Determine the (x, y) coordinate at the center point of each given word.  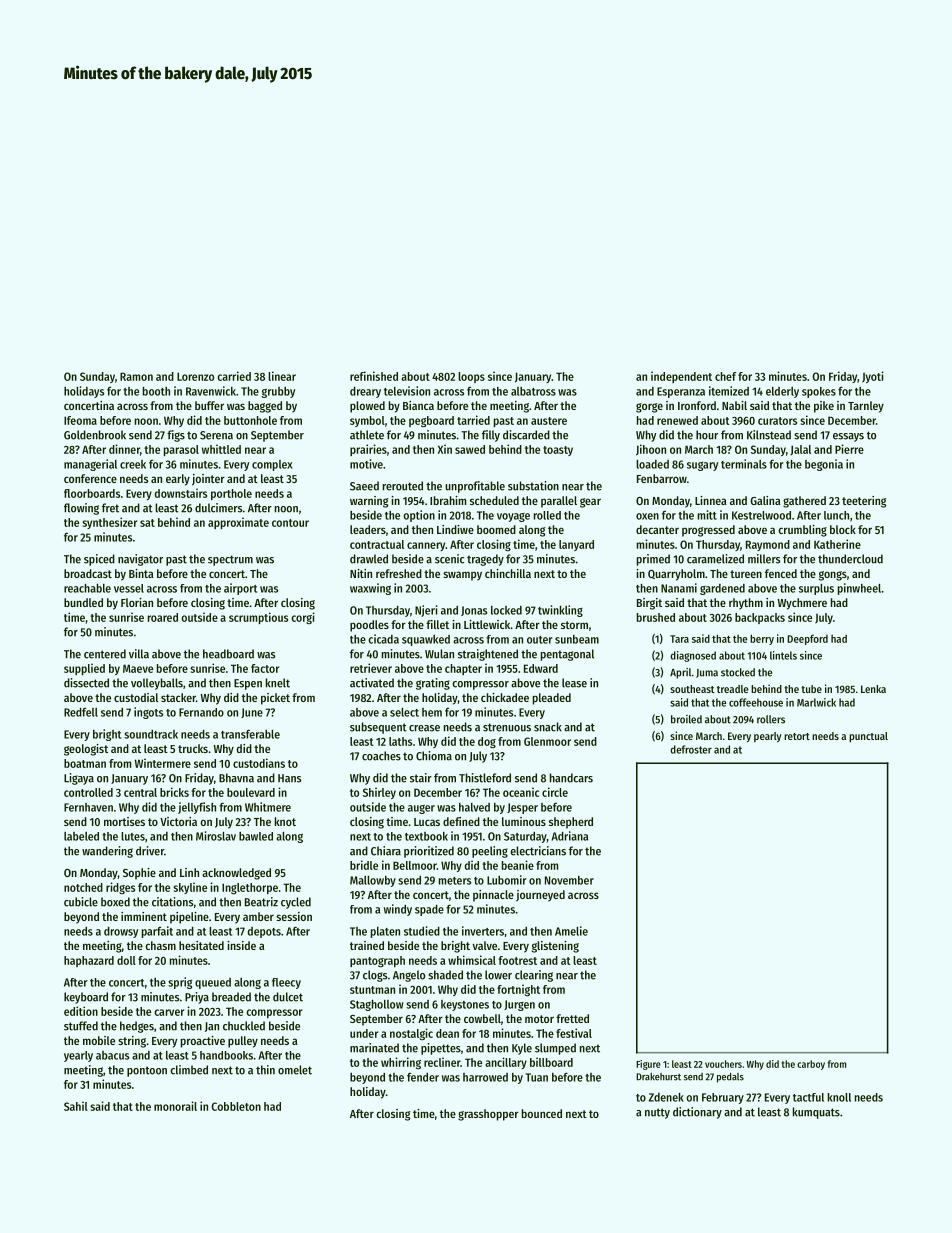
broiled (686, 719)
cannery (426, 546)
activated (372, 683)
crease (424, 728)
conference (90, 478)
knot (285, 821)
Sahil (76, 1106)
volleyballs (157, 684)
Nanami (679, 588)
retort (797, 736)
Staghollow (377, 1005)
